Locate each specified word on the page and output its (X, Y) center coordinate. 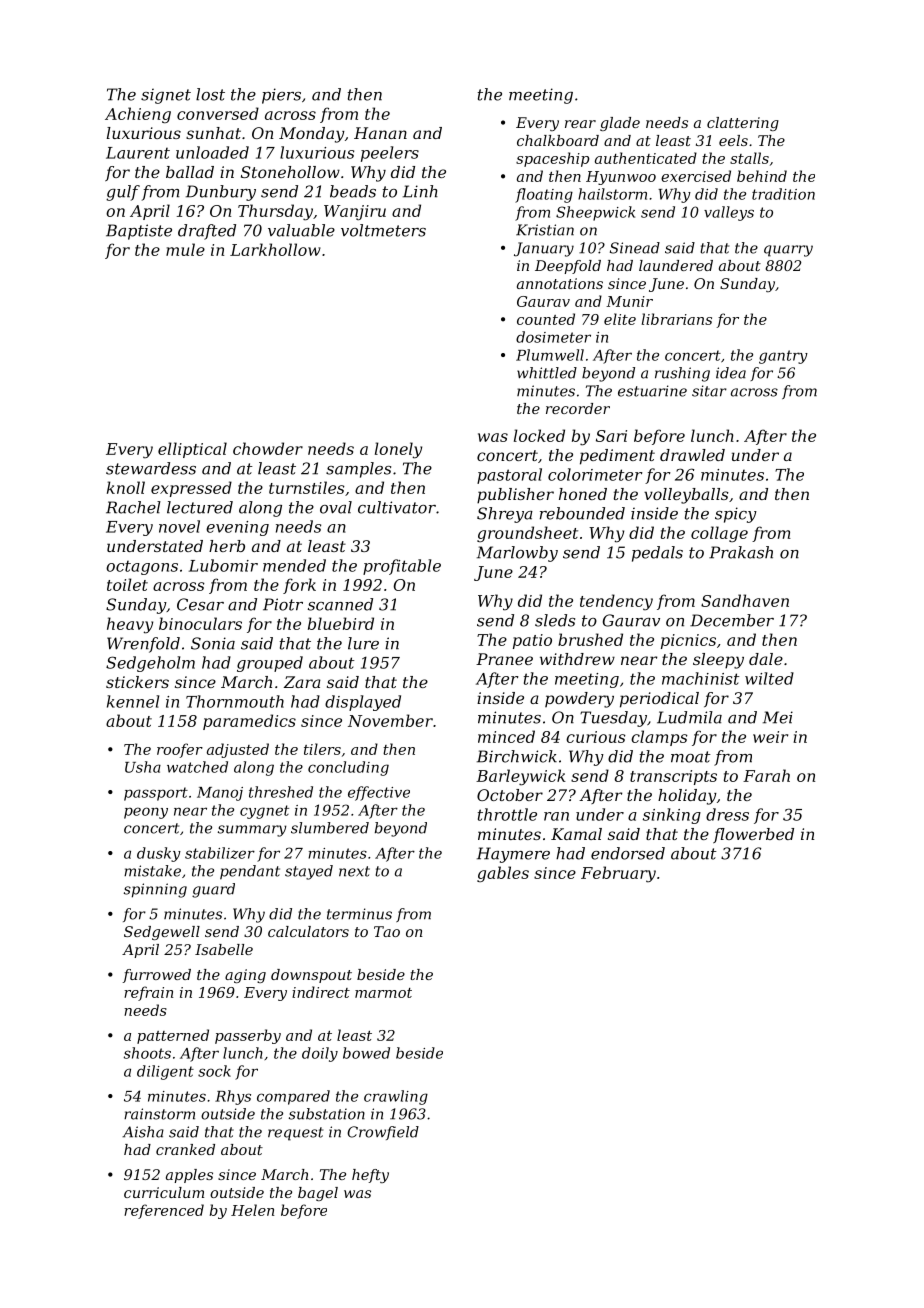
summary (252, 831)
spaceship (552, 159)
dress (727, 814)
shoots (147, 1053)
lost (210, 94)
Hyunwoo (621, 178)
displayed (363, 703)
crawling (396, 1097)
